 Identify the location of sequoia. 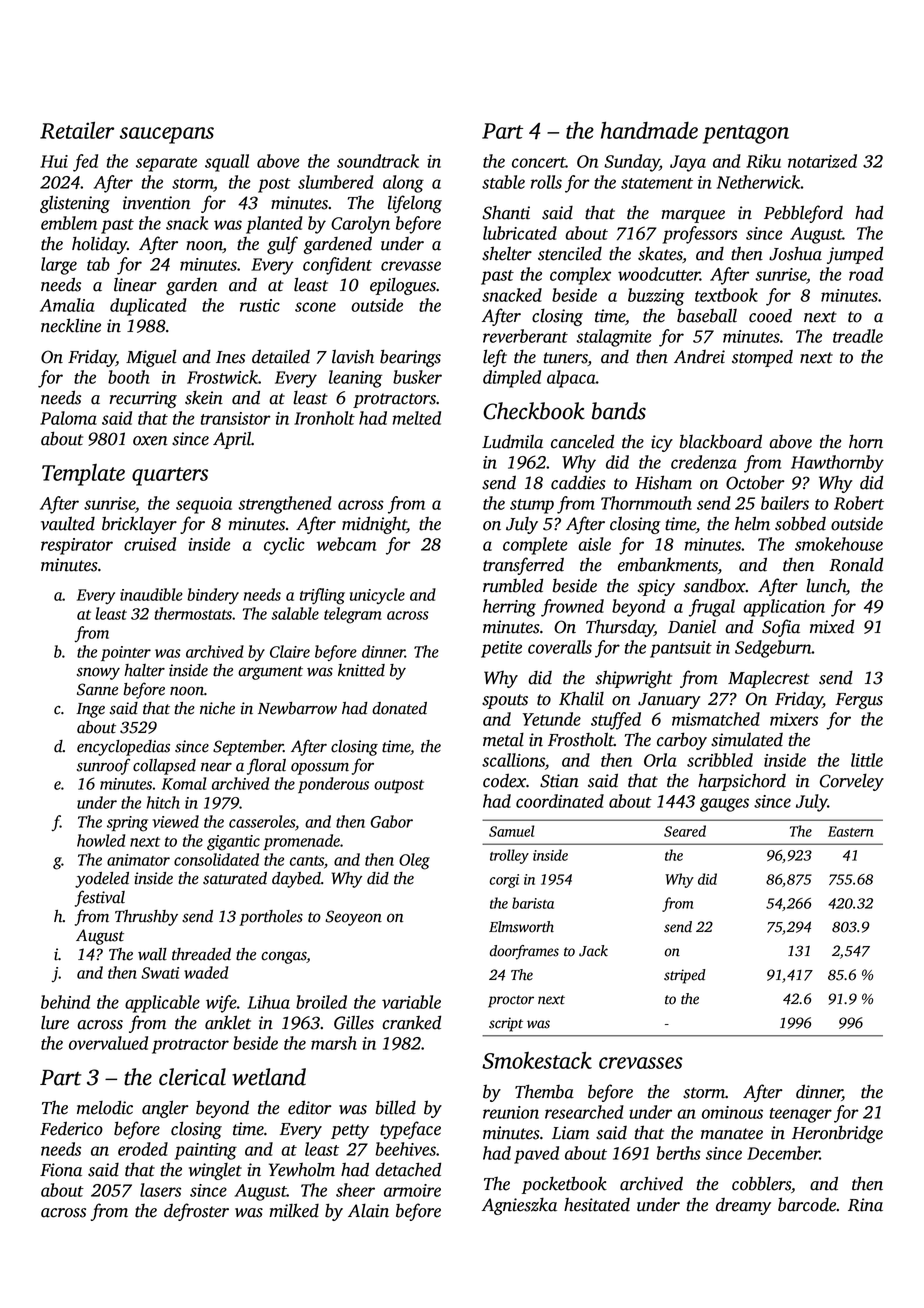
(204, 505).
